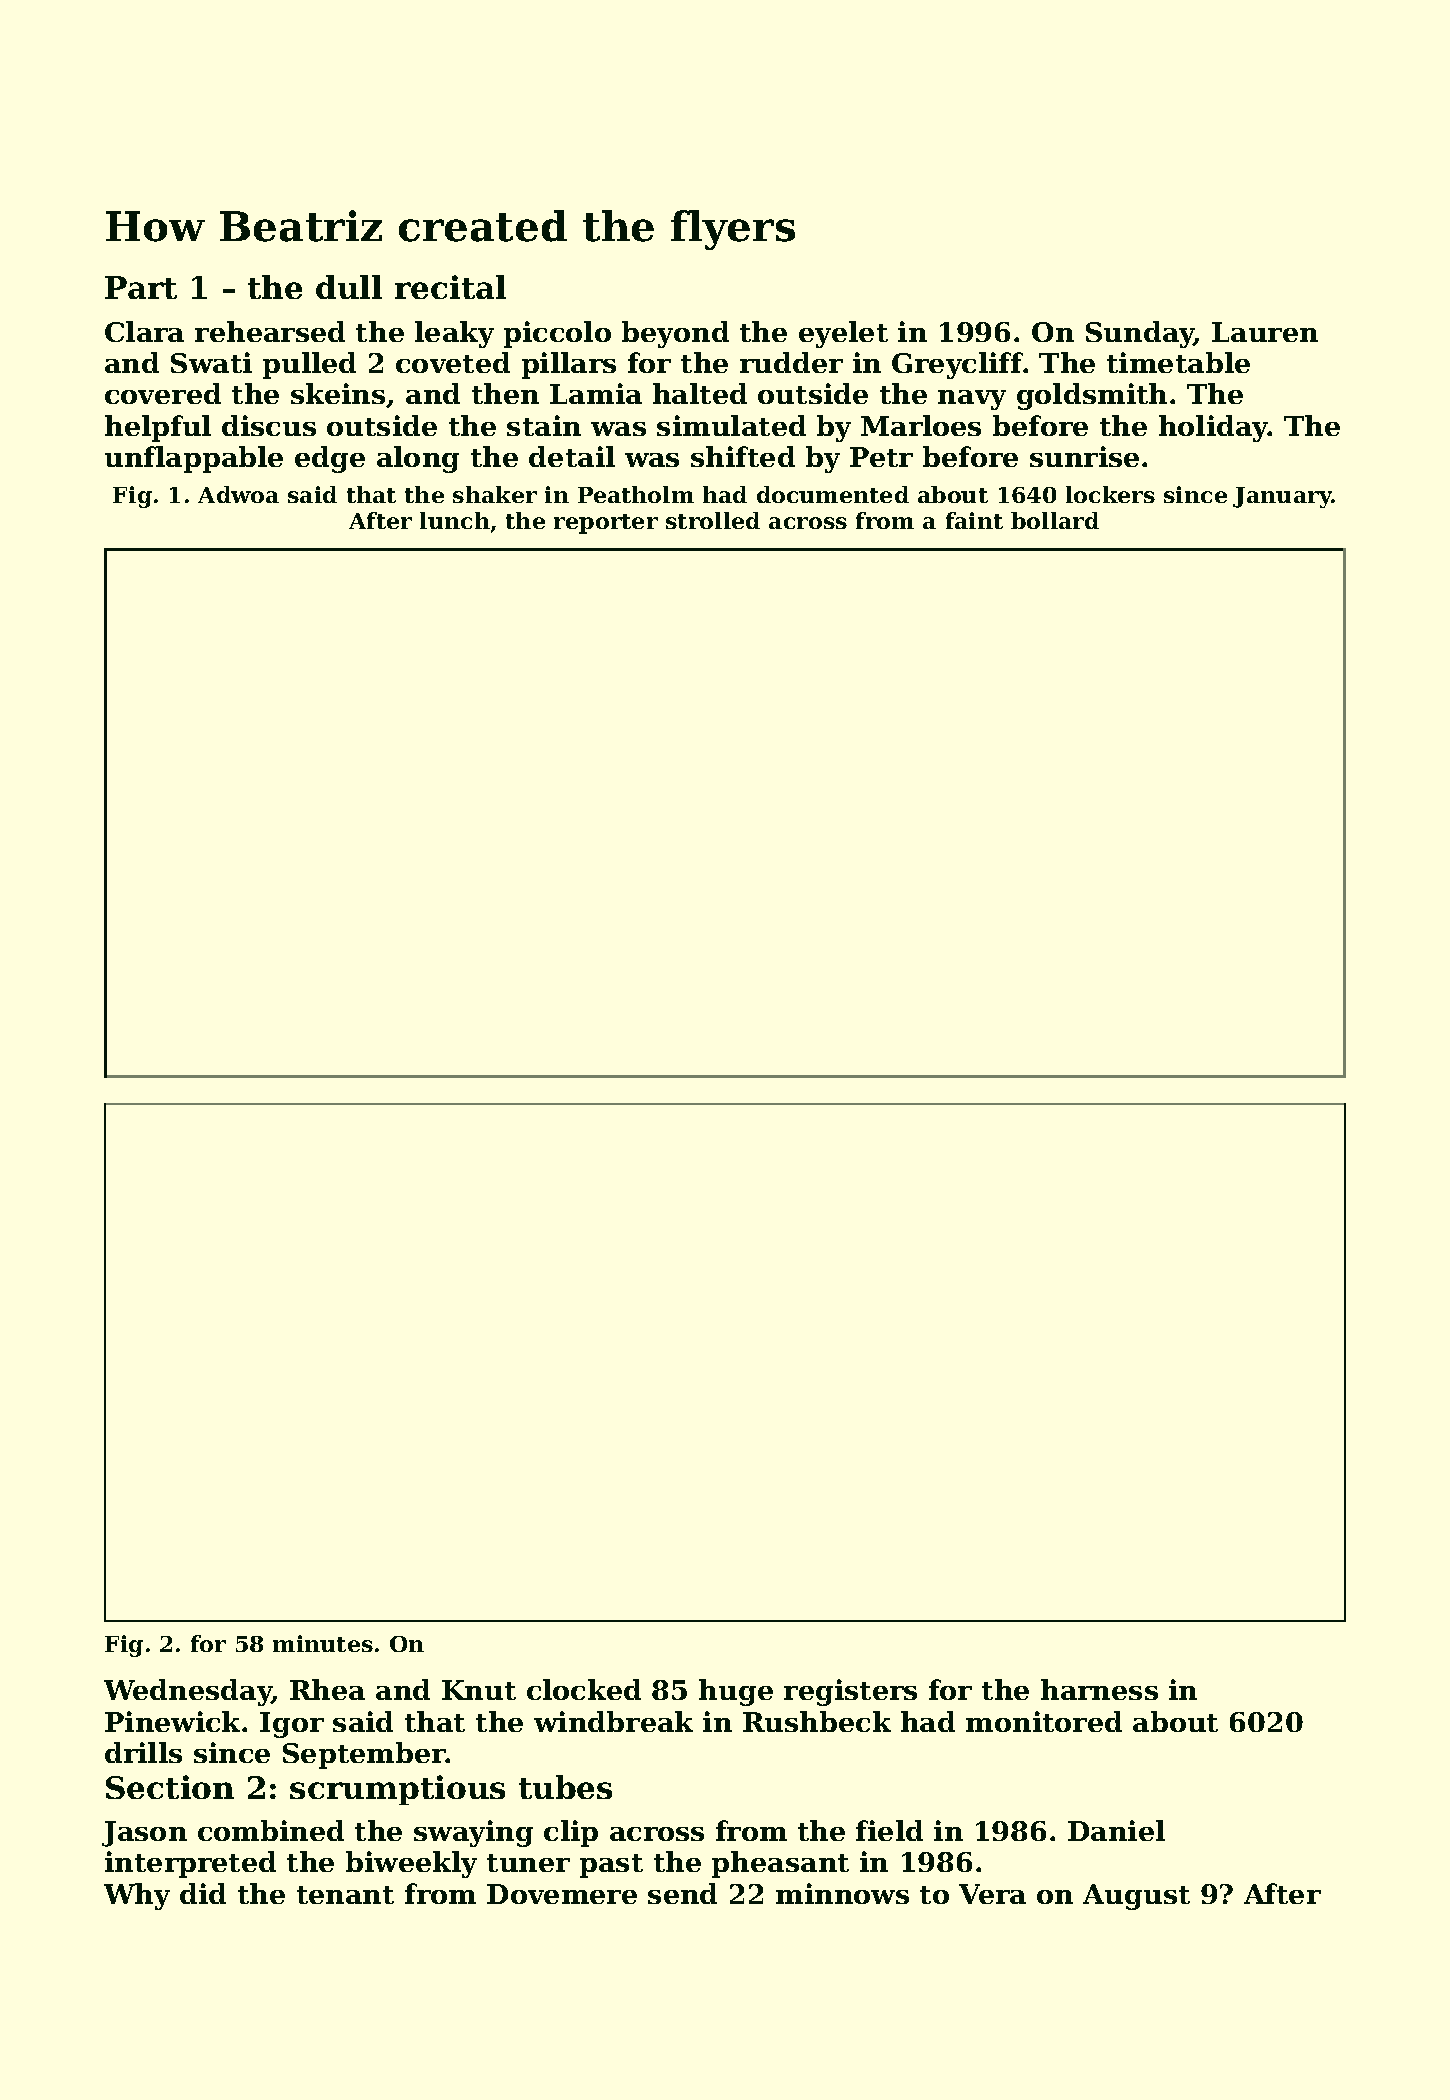 The height and width of the document is (2100, 1450). What do you see at coordinates (188, 1692) in the document?
I see `Wednesday` at bounding box center [188, 1692].
